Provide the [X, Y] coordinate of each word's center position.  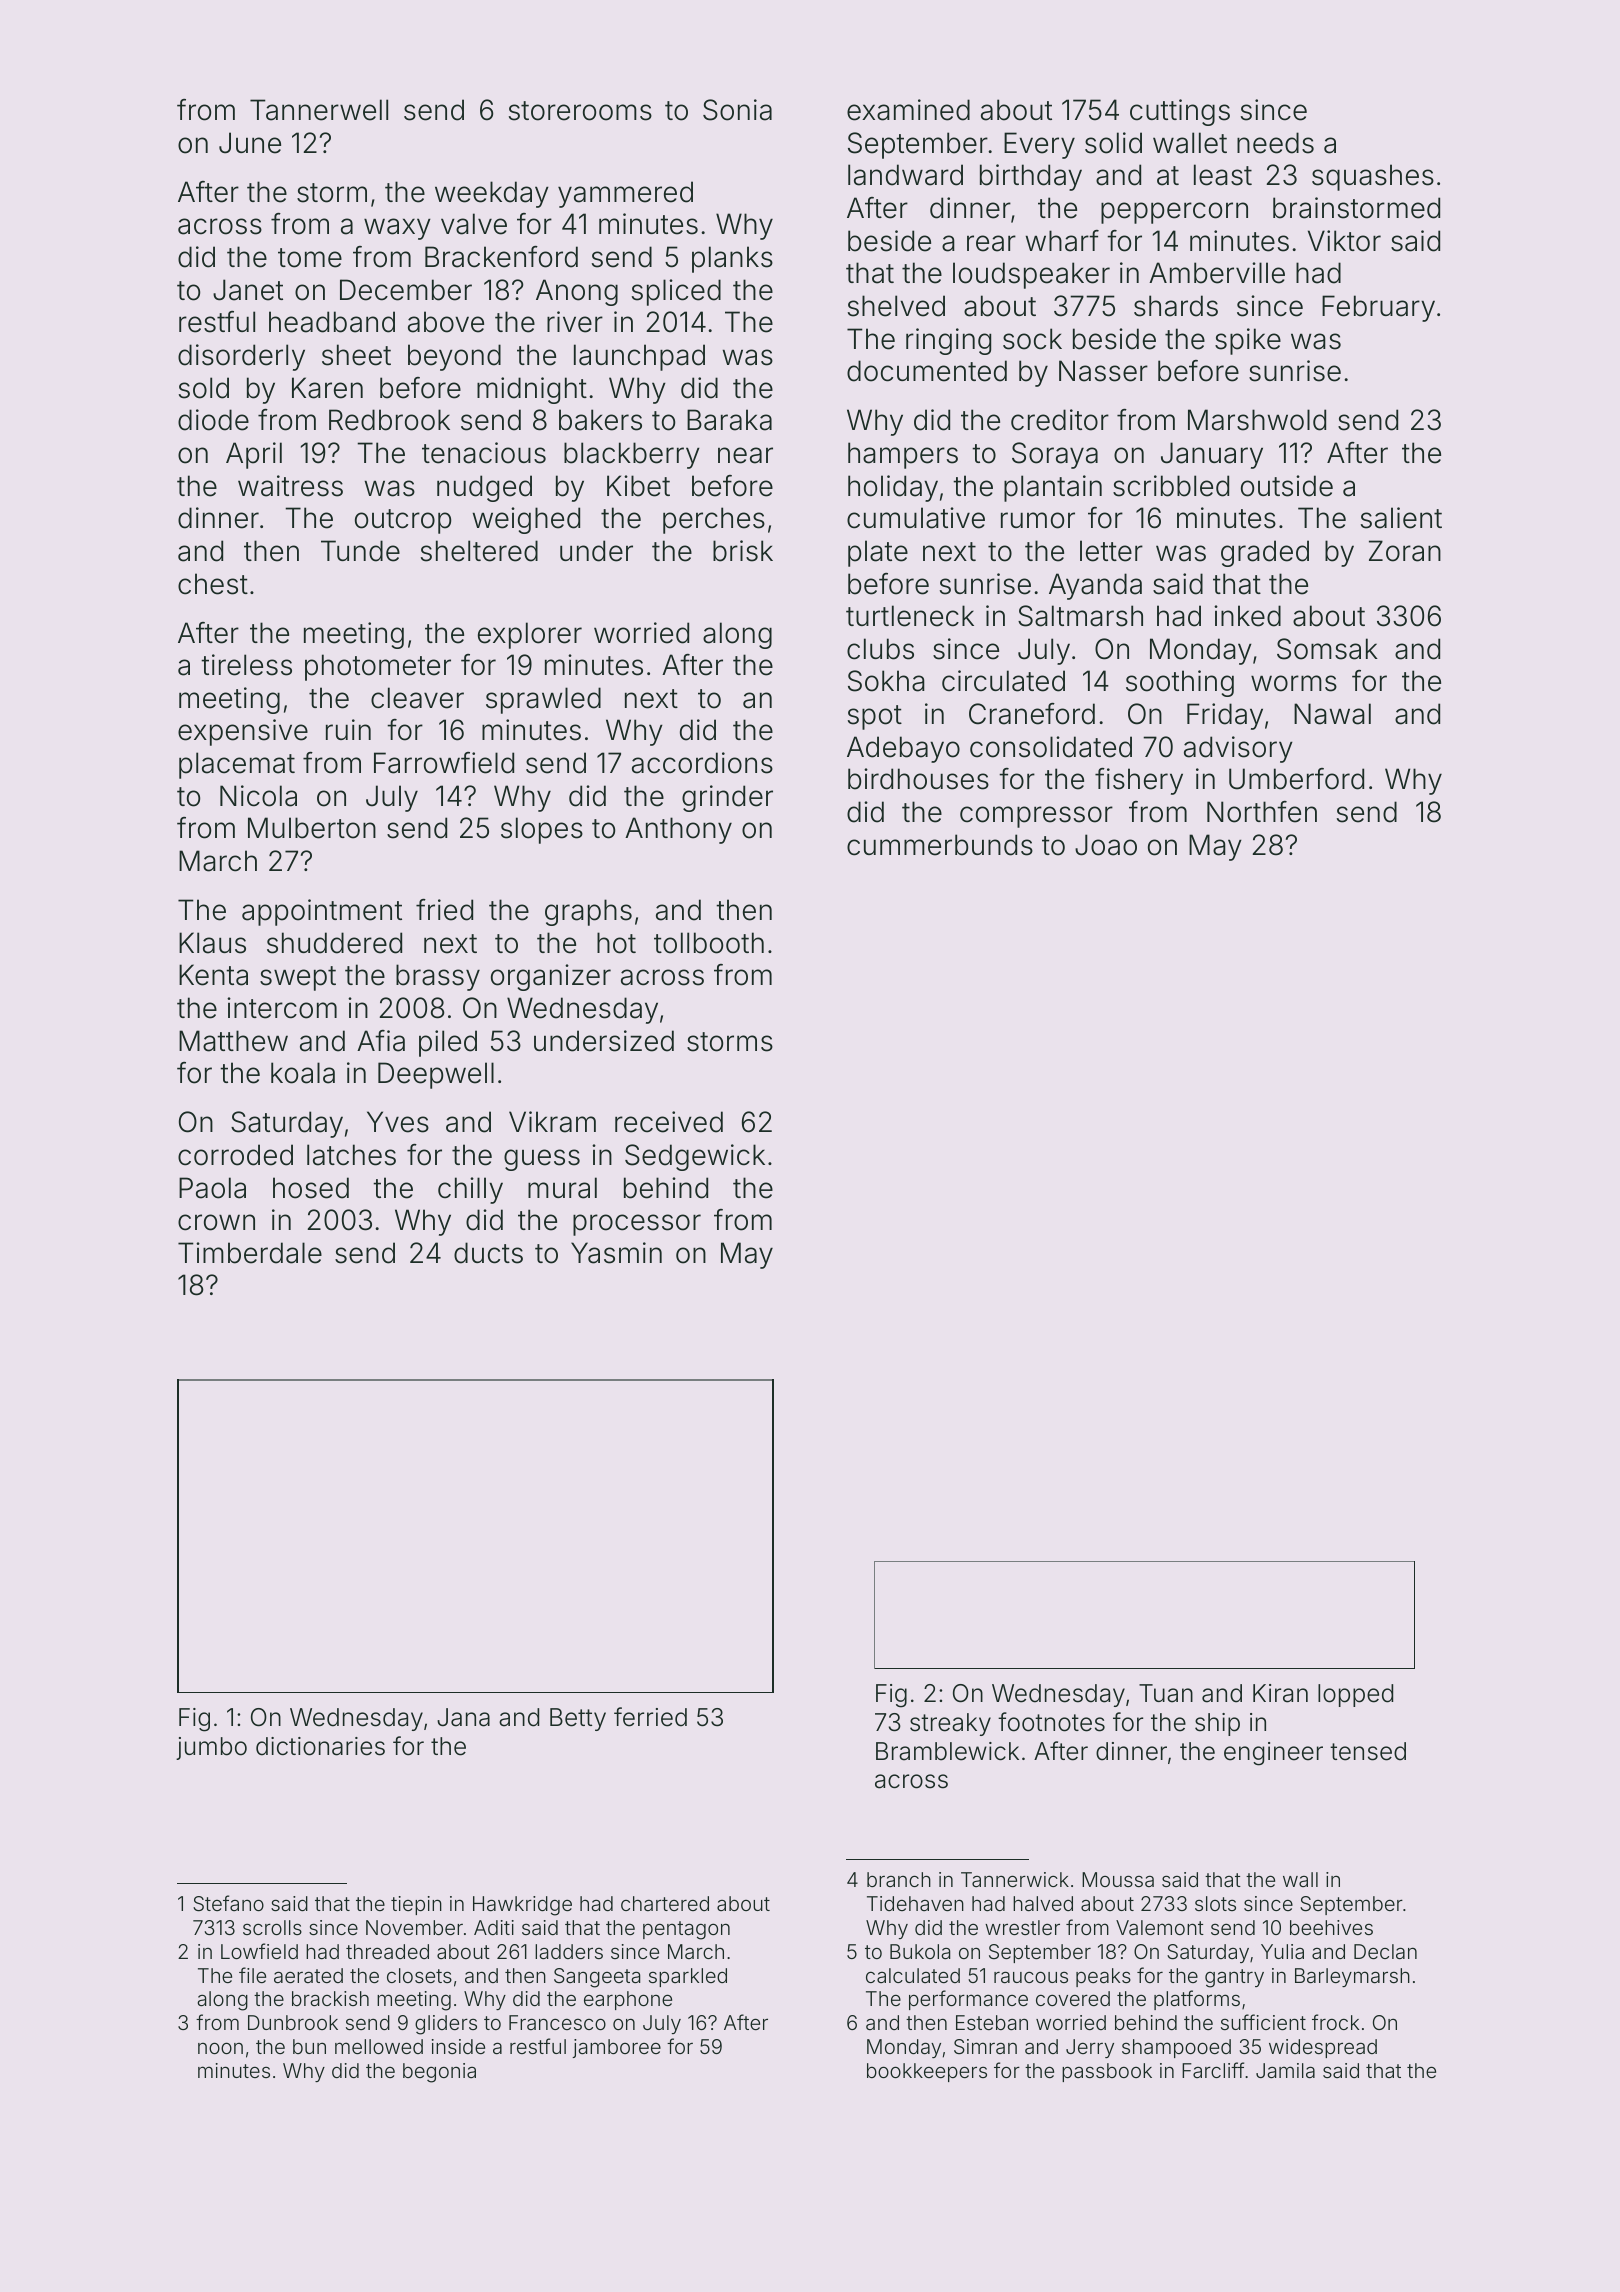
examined [908, 110]
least [1223, 175]
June [250, 143]
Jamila [1285, 2070]
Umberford [1296, 779]
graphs [588, 912]
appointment [322, 912]
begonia [439, 2073]
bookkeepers [927, 2072]
